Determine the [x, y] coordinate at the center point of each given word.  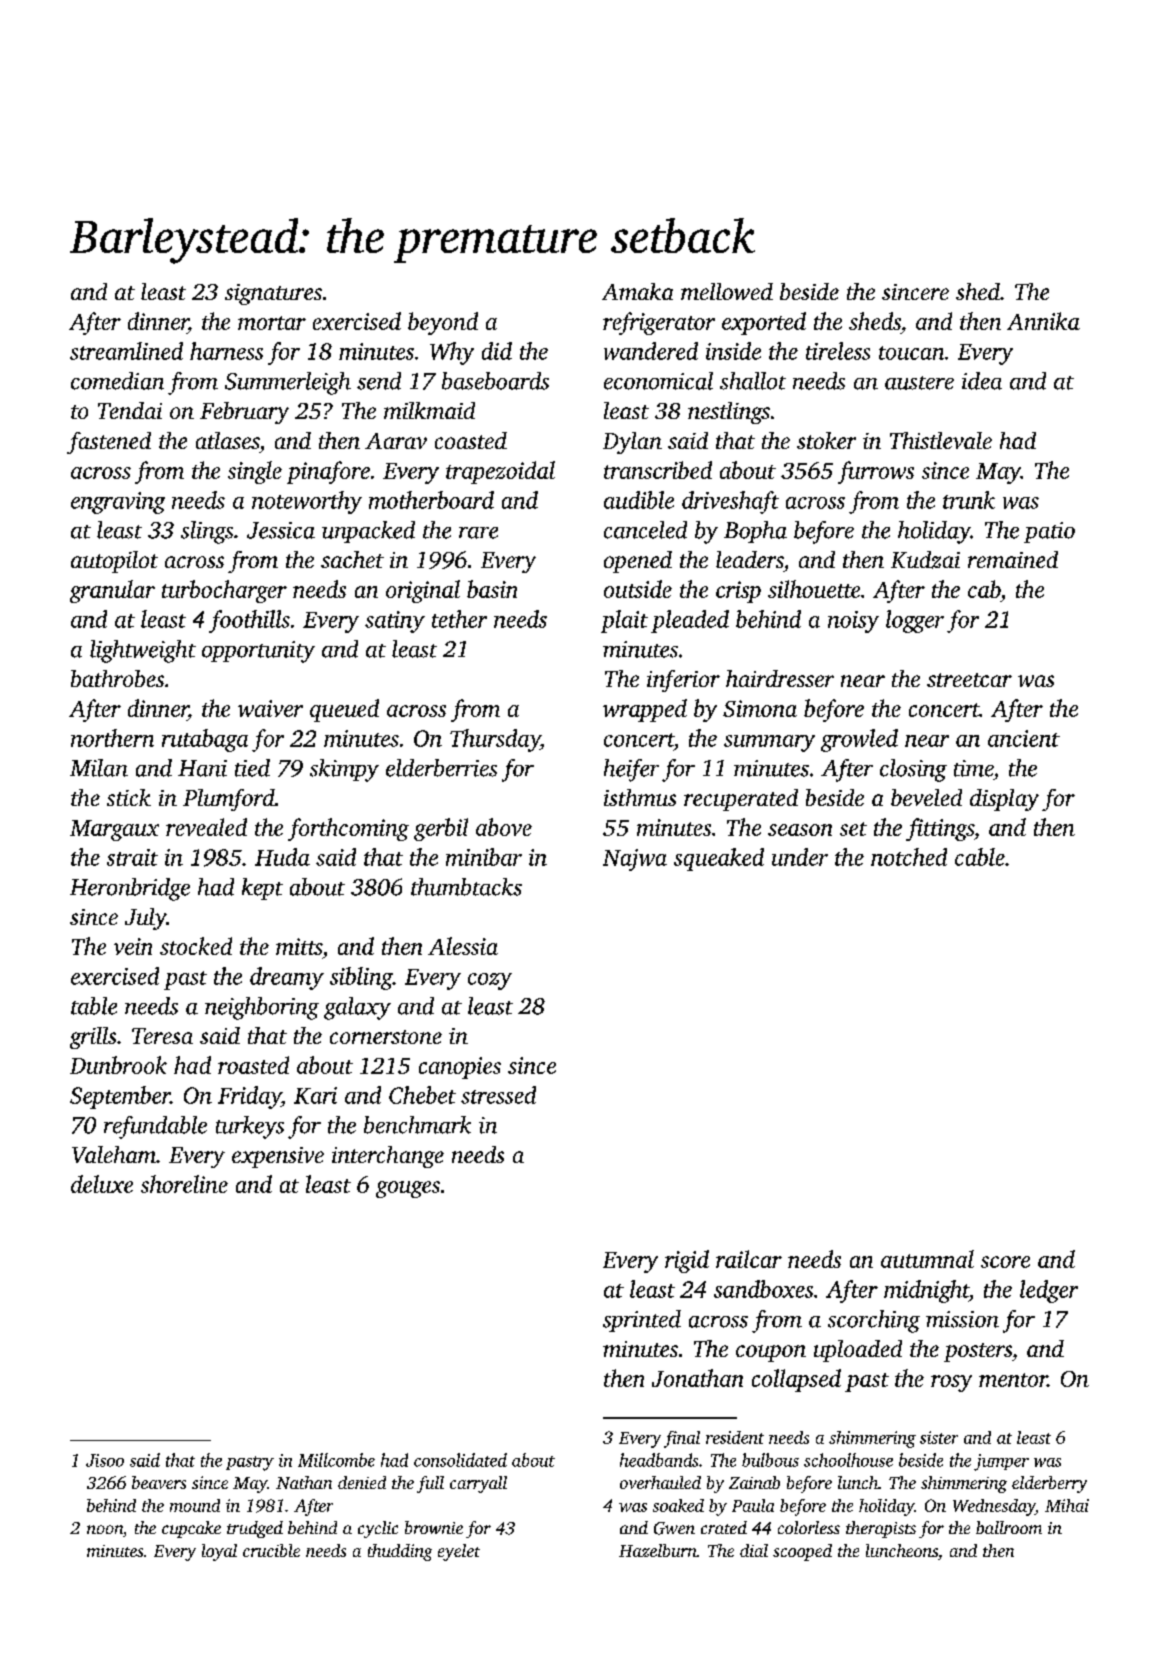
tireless [838, 351]
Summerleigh [288, 383]
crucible [271, 1550]
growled [859, 740]
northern [112, 738]
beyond [443, 323]
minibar [484, 857]
